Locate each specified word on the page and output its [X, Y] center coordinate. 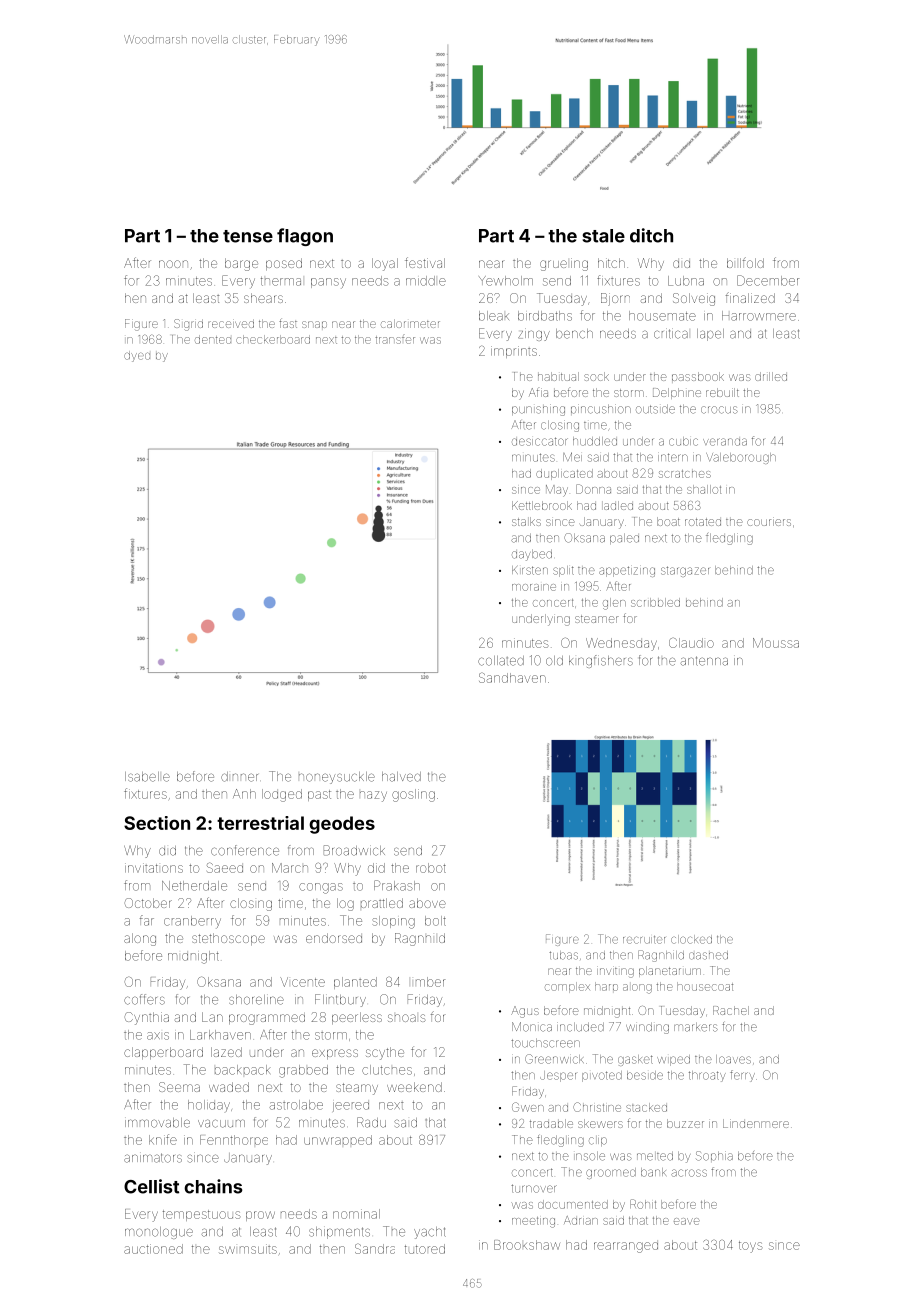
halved [401, 777]
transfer [395, 340]
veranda [725, 442]
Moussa [776, 643]
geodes [342, 825]
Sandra [375, 1249]
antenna [704, 661]
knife [163, 1139]
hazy [373, 796]
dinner [239, 777]
